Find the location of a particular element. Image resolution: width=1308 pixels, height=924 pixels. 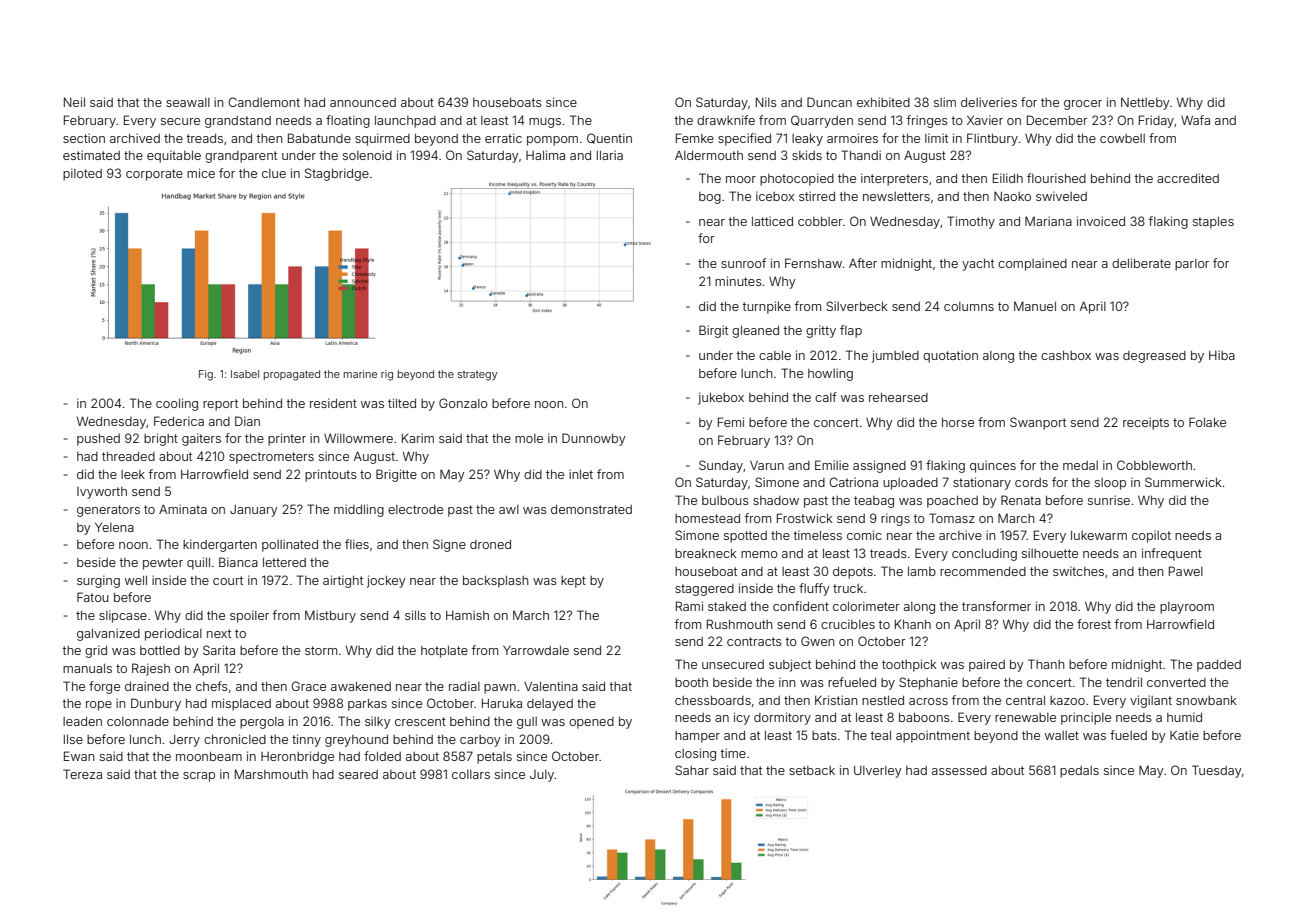

Nils is located at coordinates (766, 102).
